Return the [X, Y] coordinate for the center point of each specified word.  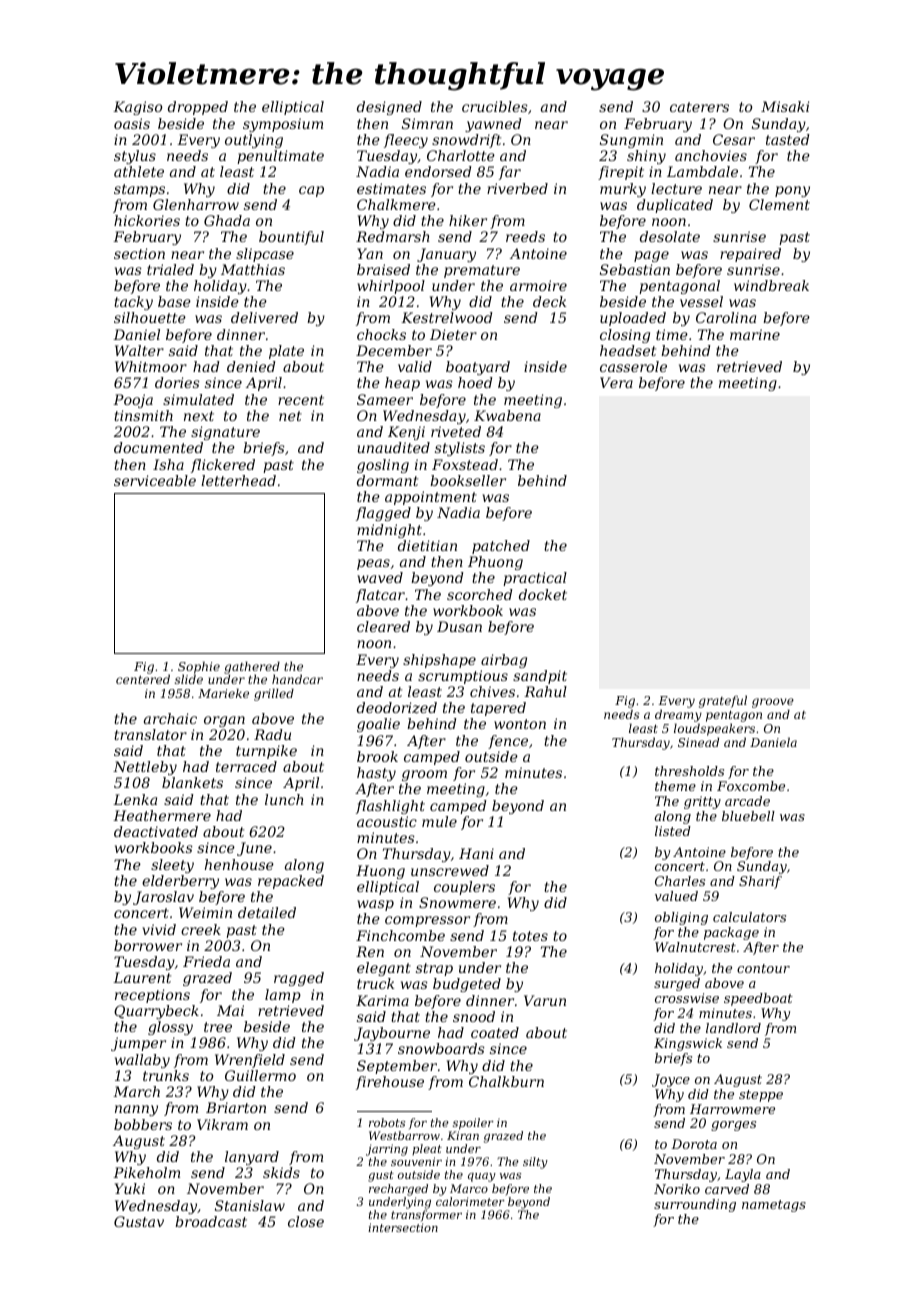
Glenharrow [196, 204]
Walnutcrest [695, 947]
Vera [616, 382]
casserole [633, 366]
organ [224, 721]
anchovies [711, 155]
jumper [138, 1044]
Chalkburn [506, 1081]
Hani [476, 853]
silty [535, 1163]
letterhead [238, 480]
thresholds [689, 771]
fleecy [406, 141]
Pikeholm [146, 1172]
